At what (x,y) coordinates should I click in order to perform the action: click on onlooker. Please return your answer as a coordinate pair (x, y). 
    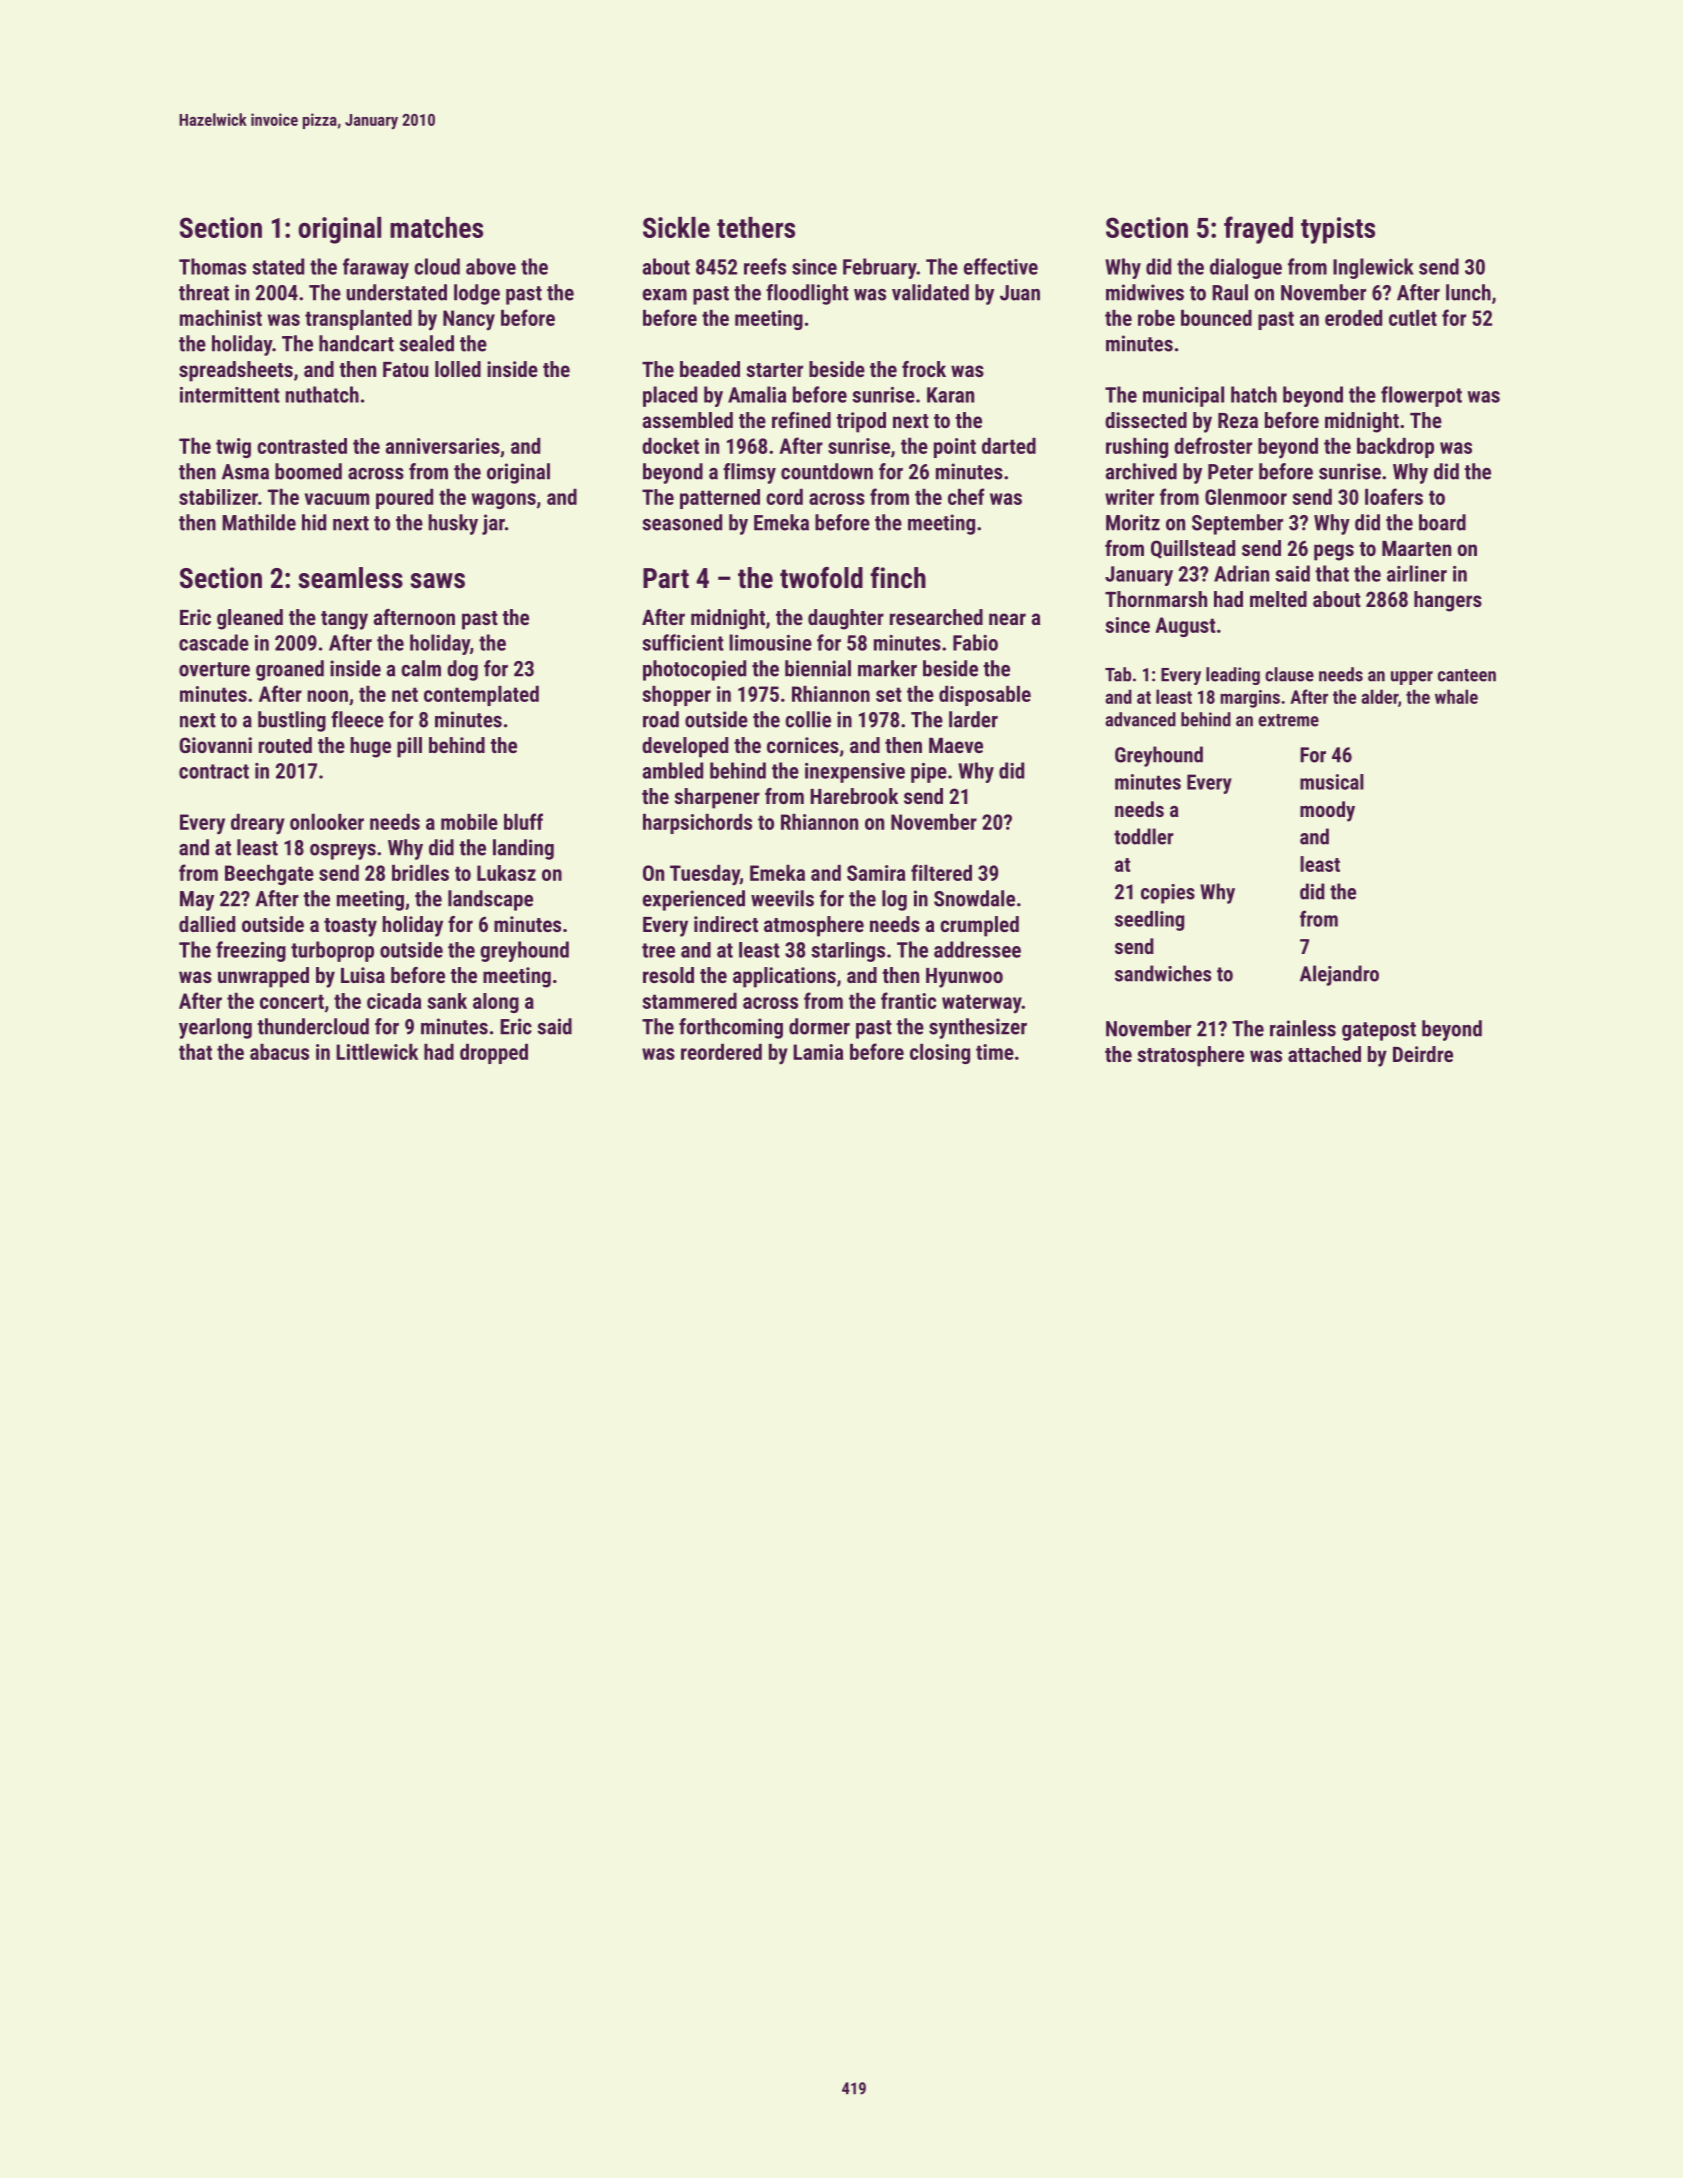
    Looking at the image, I should click on (327, 821).
